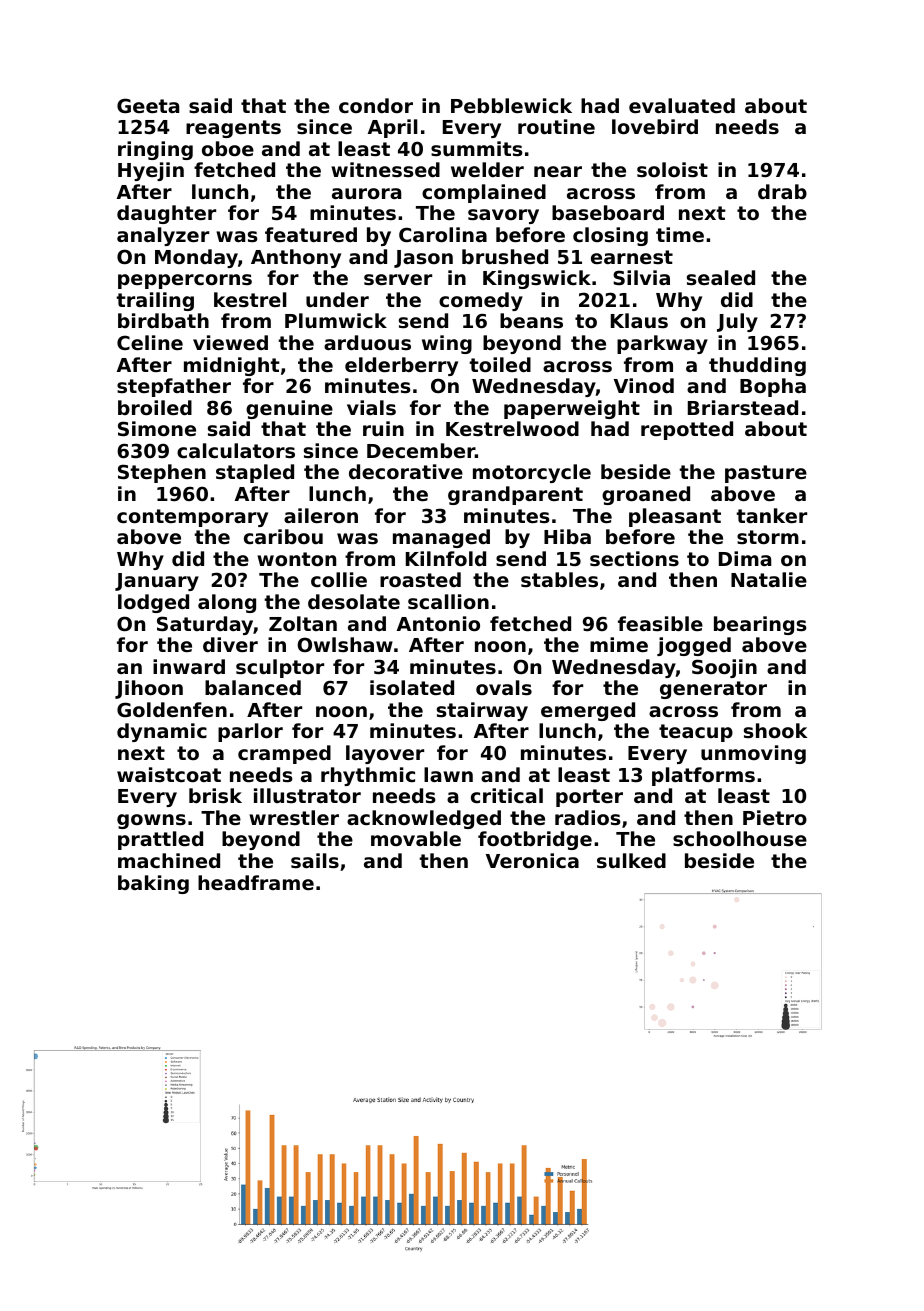 The height and width of the document is (1311, 924). Describe the element at coordinates (631, 860) in the document. I see `sulked` at that location.
